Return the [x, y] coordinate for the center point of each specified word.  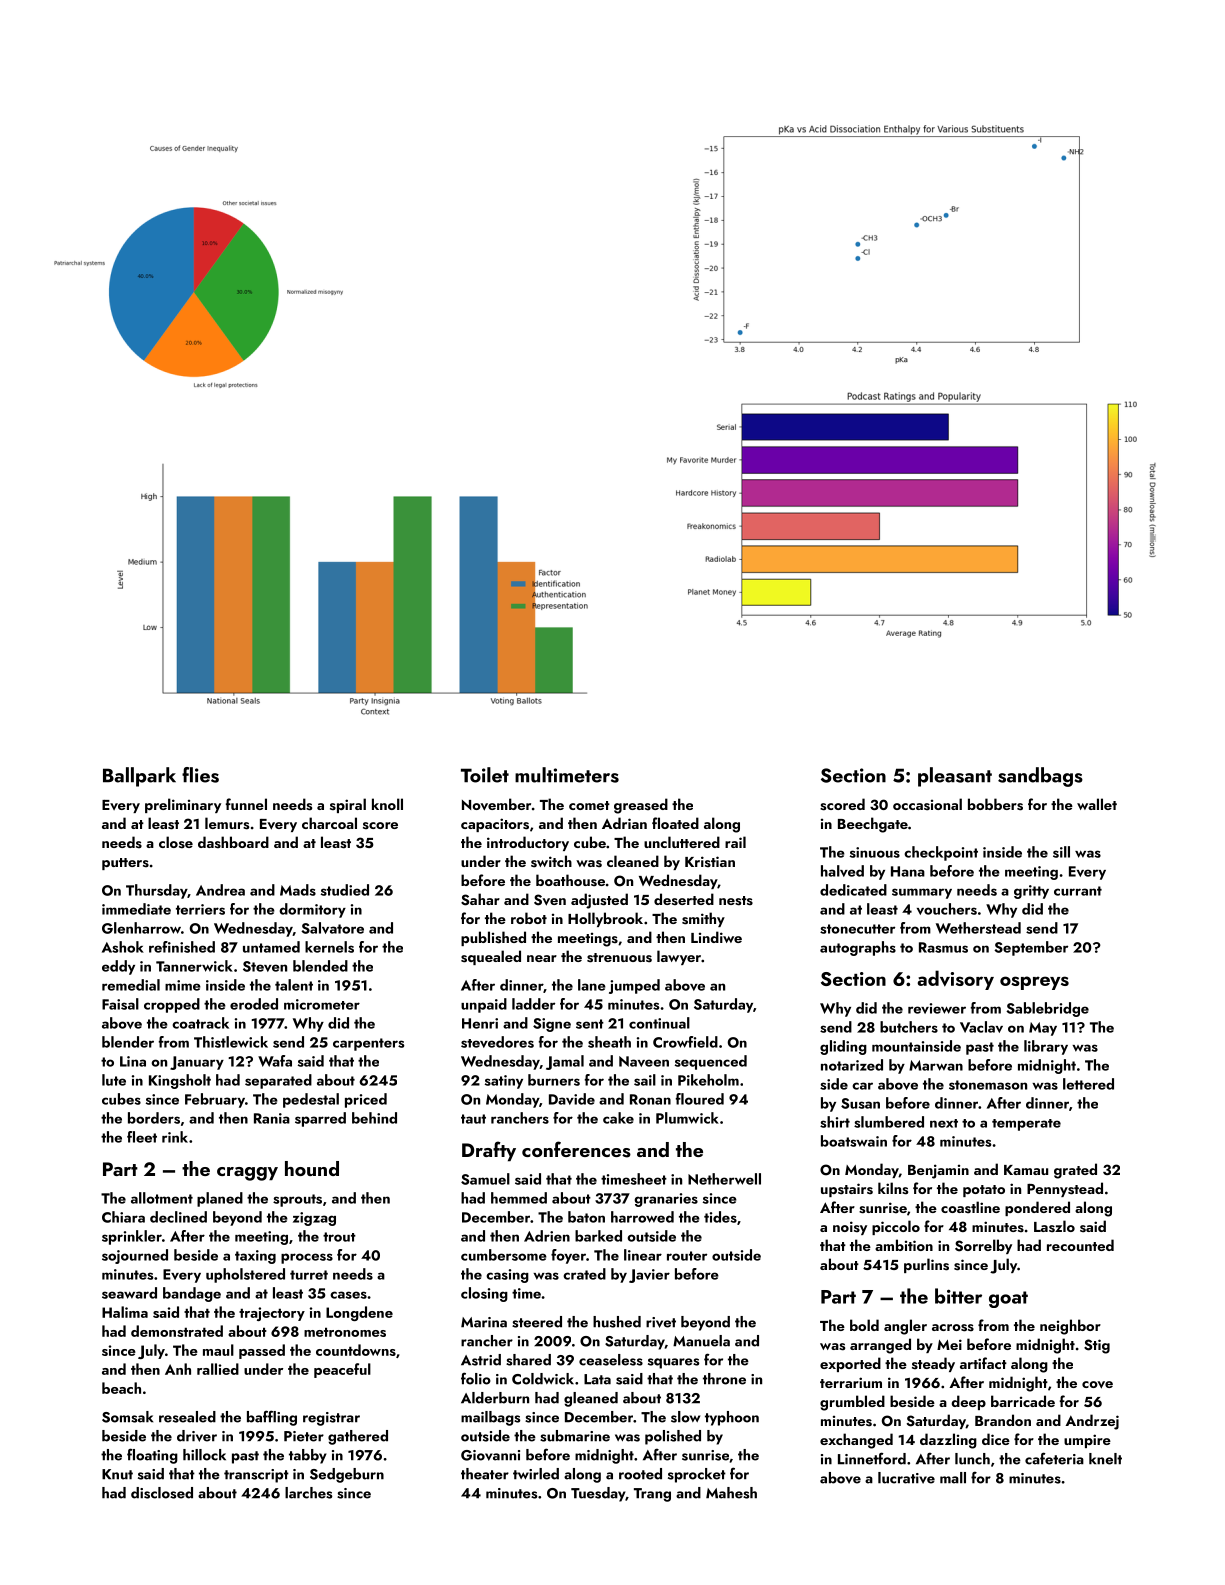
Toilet [485, 775]
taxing [255, 1257]
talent [294, 985]
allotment [162, 1198]
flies [200, 775]
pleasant [955, 777]
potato [984, 1191]
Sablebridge [1047, 1009]
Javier [649, 1276]
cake [618, 1118]
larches [308, 1493]
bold [864, 1325]
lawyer [679, 957]
